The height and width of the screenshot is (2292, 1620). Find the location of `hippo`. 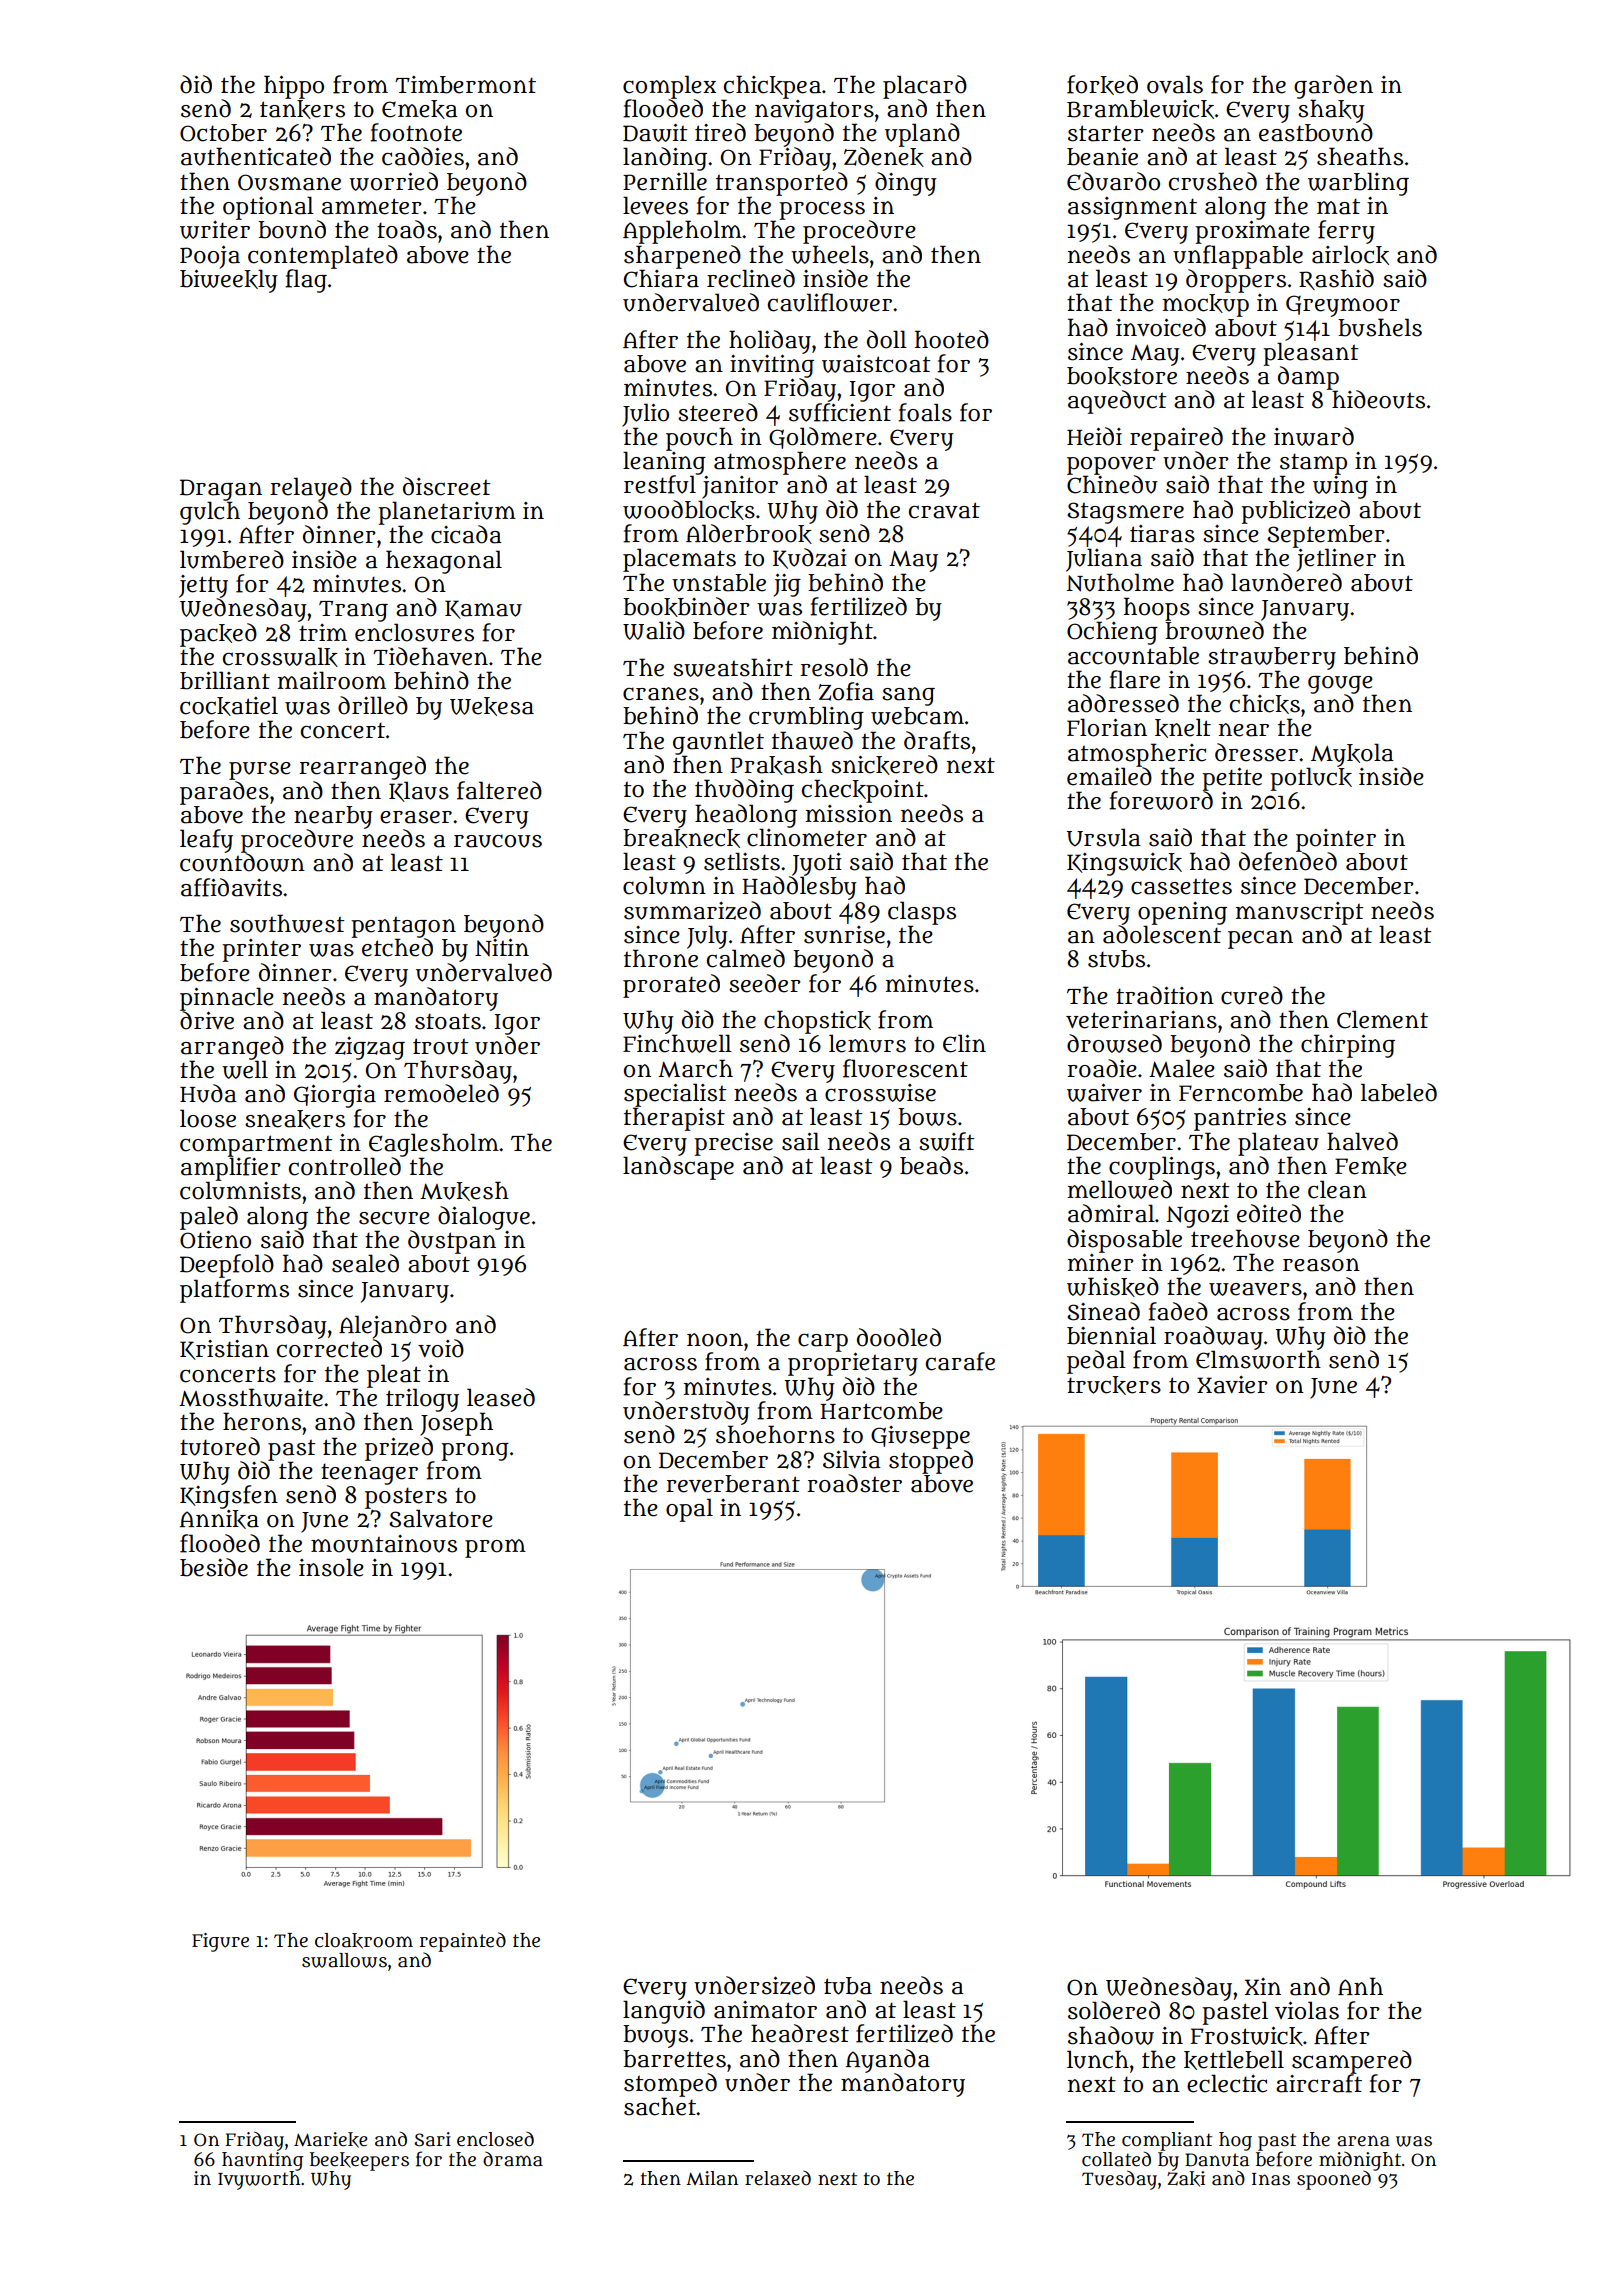

hippo is located at coordinates (294, 87).
